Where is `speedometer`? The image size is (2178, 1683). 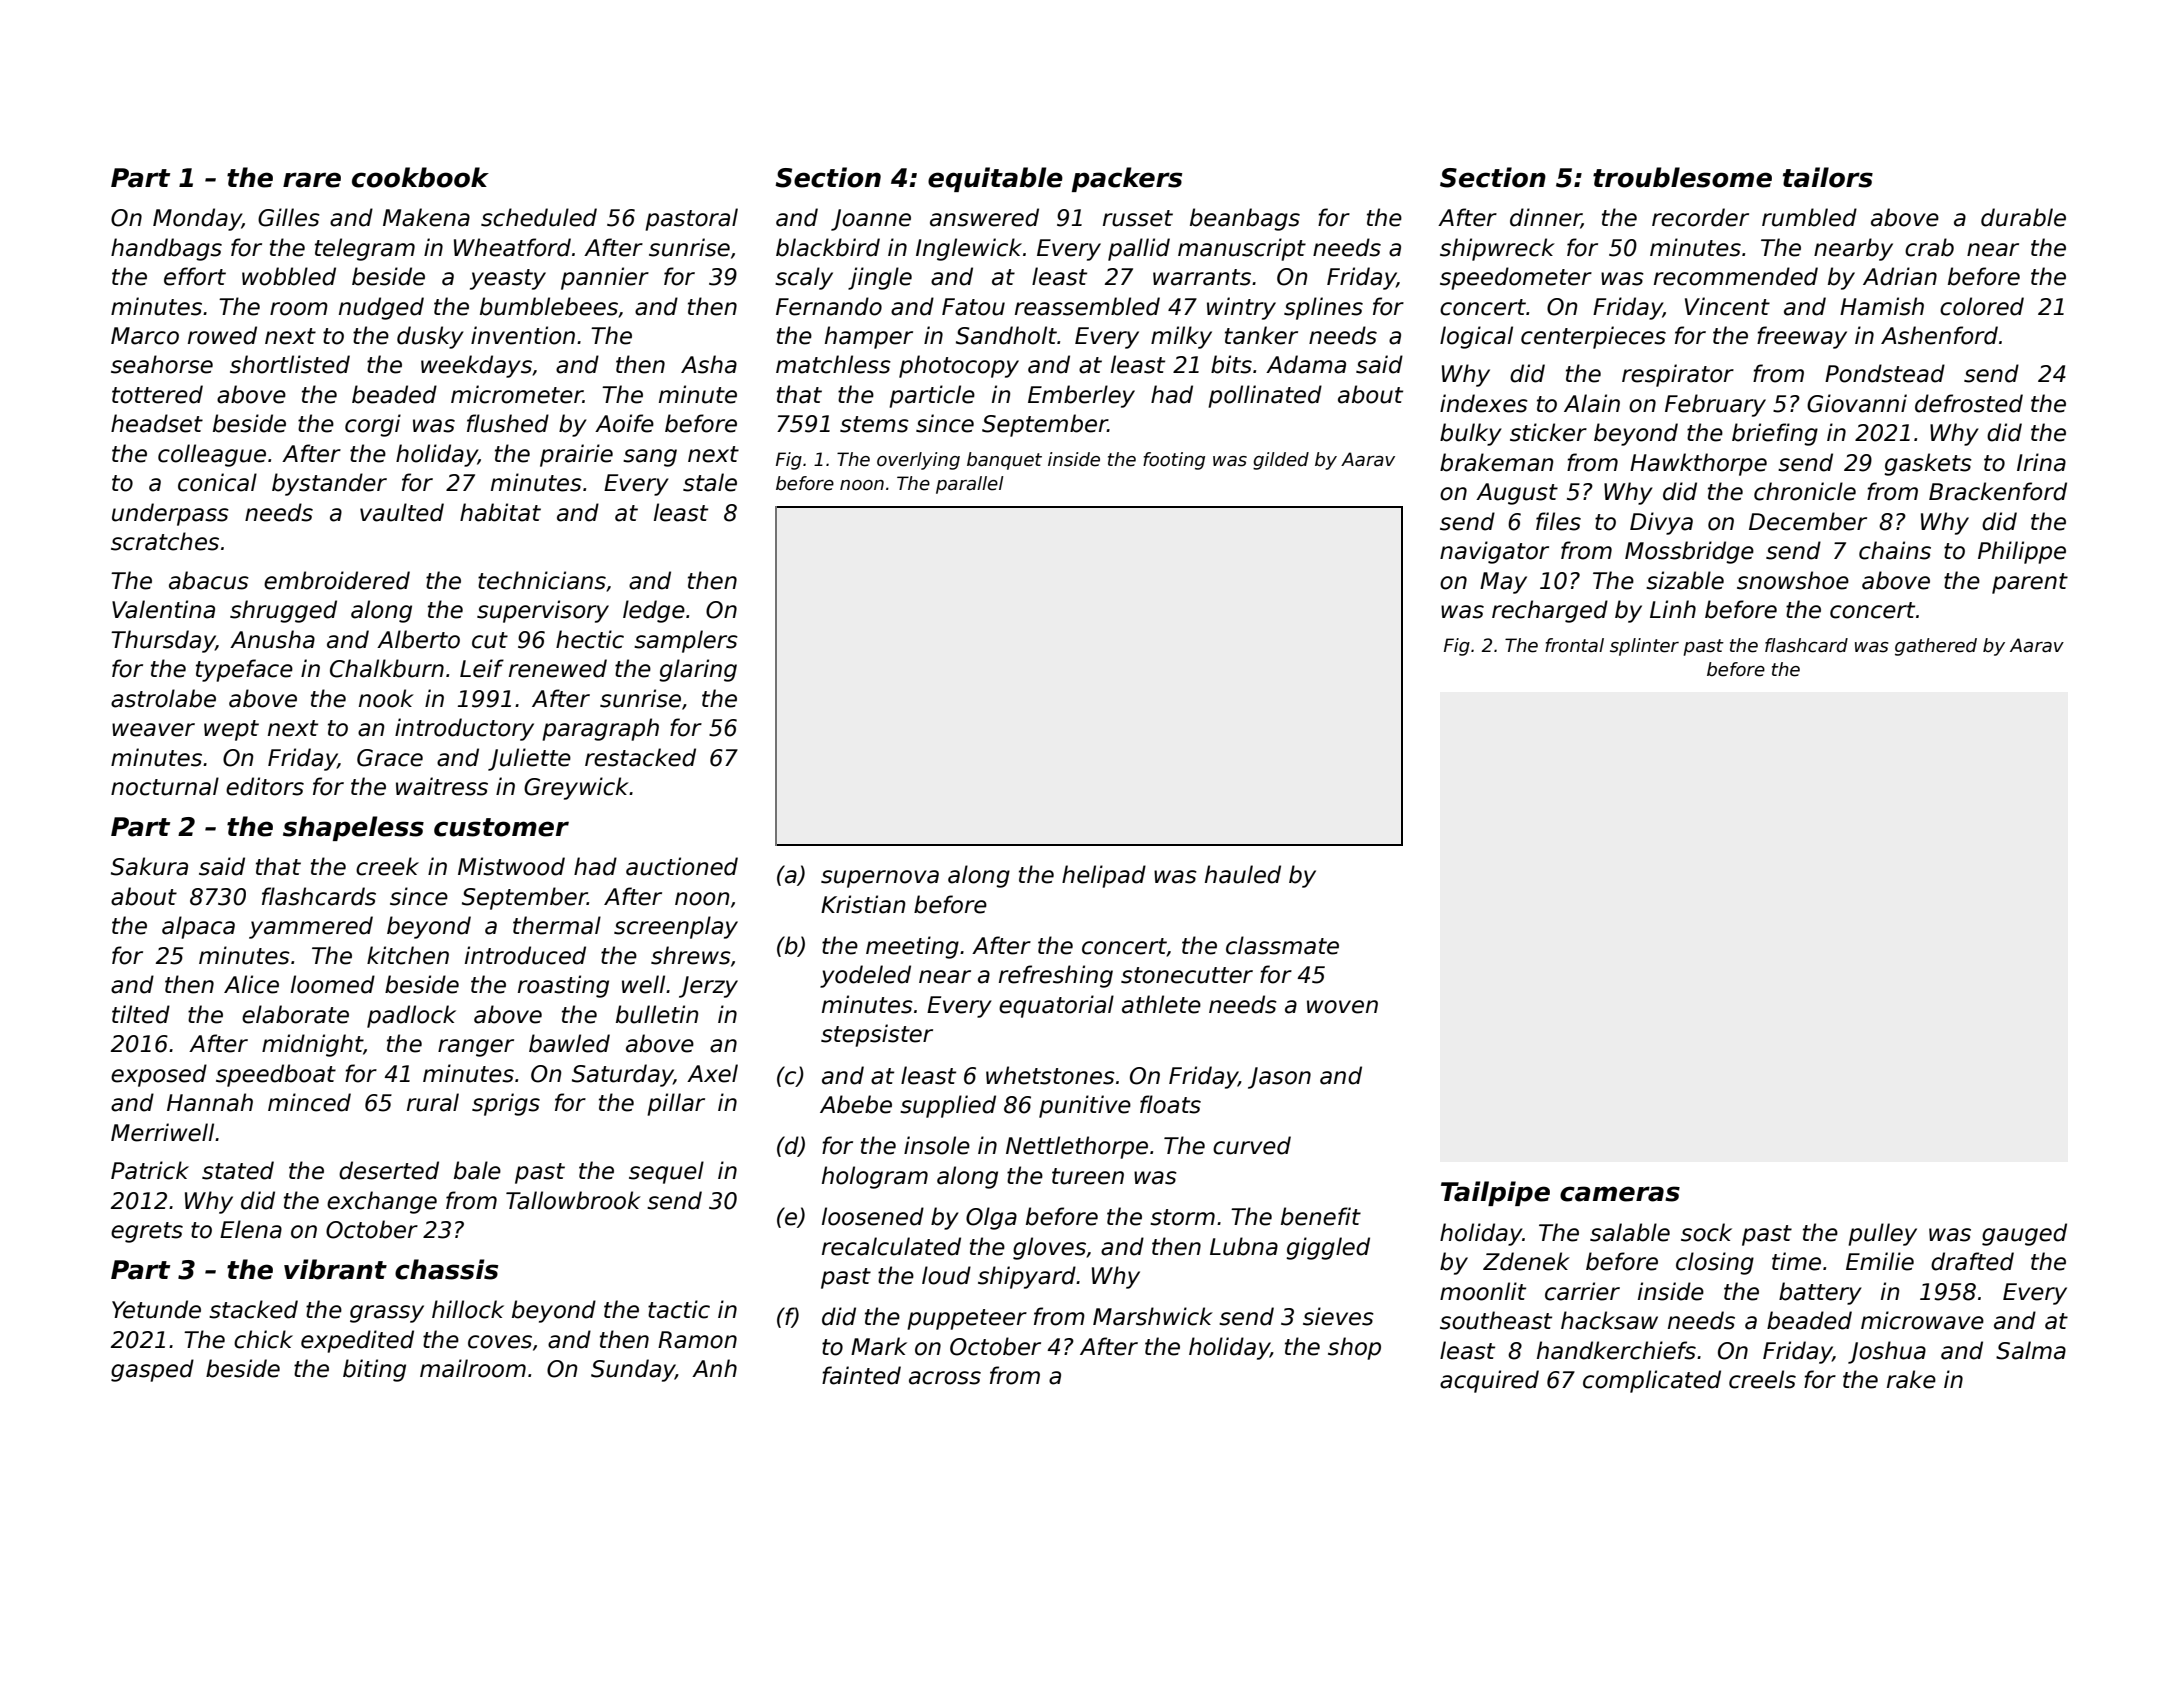 speedometer is located at coordinates (1516, 278).
